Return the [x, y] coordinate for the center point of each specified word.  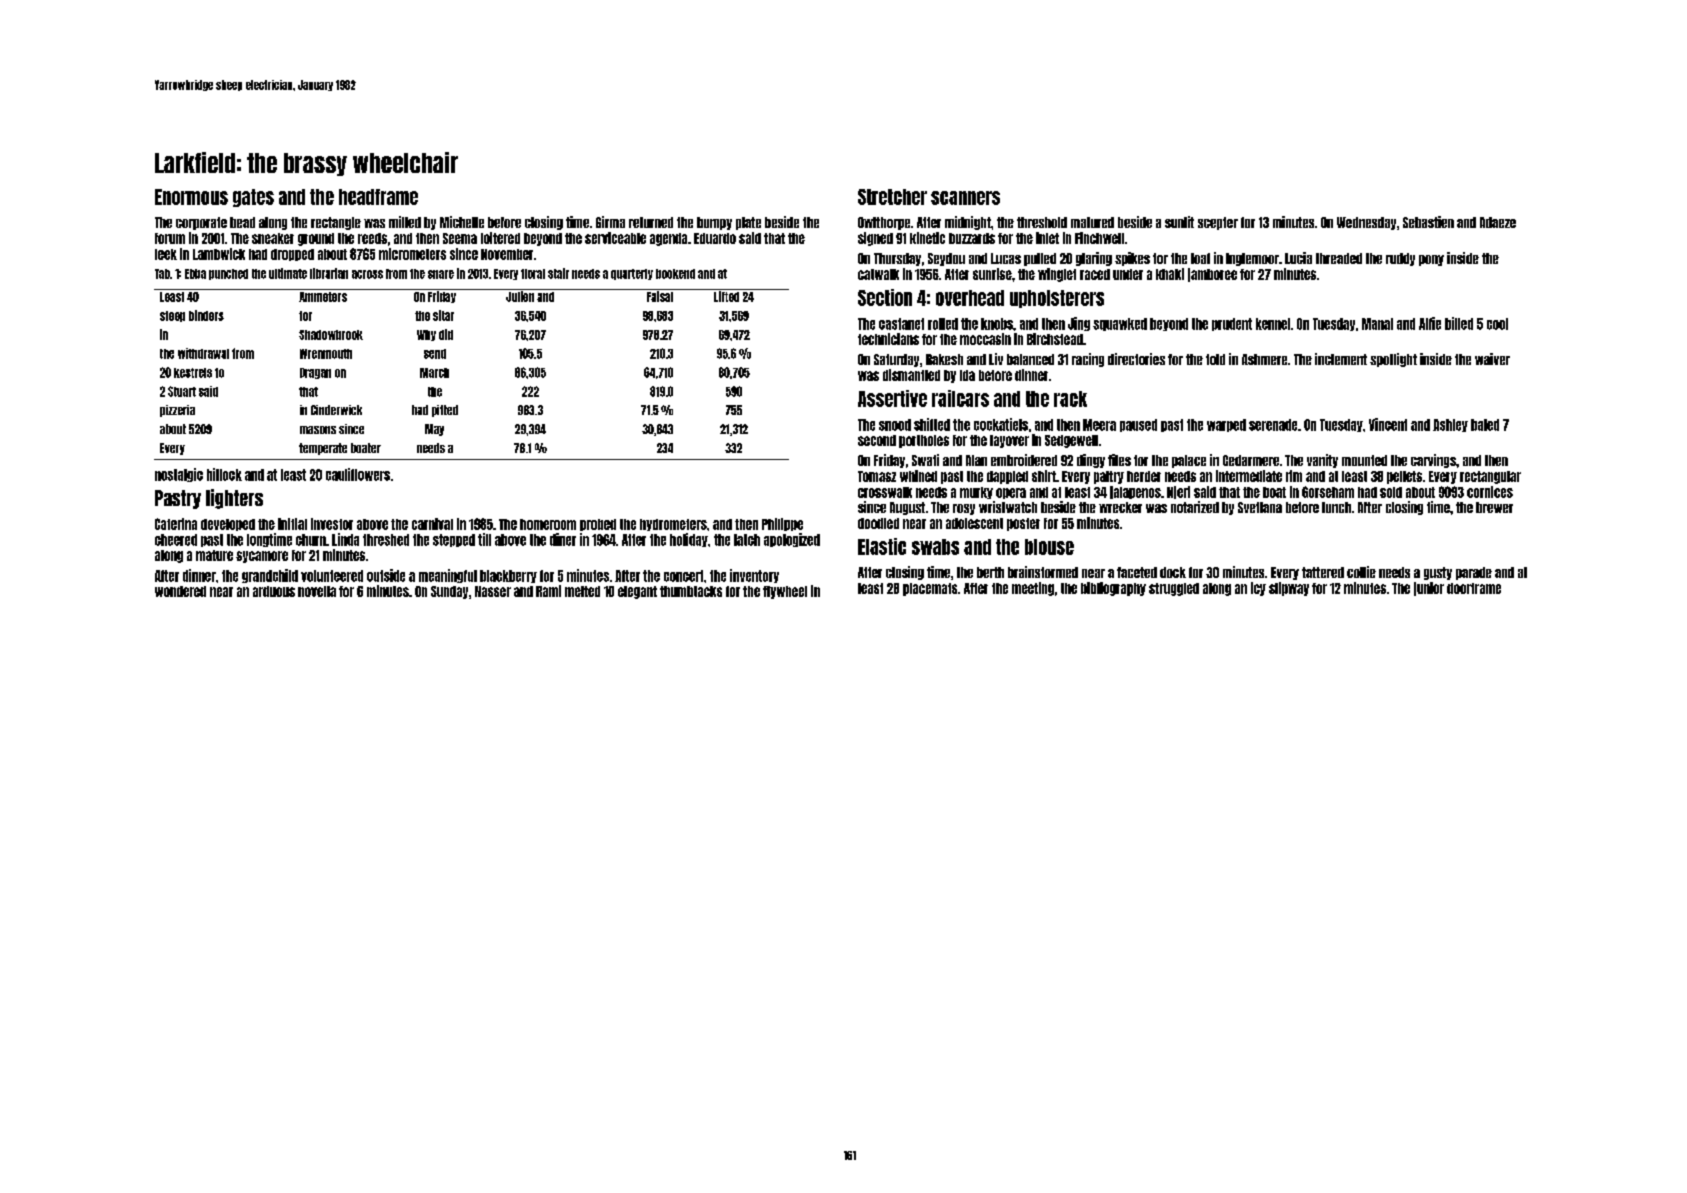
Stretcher [892, 197]
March [434, 373]
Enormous [191, 197]
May [434, 430]
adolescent [974, 523]
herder [1144, 476]
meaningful [448, 576]
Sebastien [1428, 222]
